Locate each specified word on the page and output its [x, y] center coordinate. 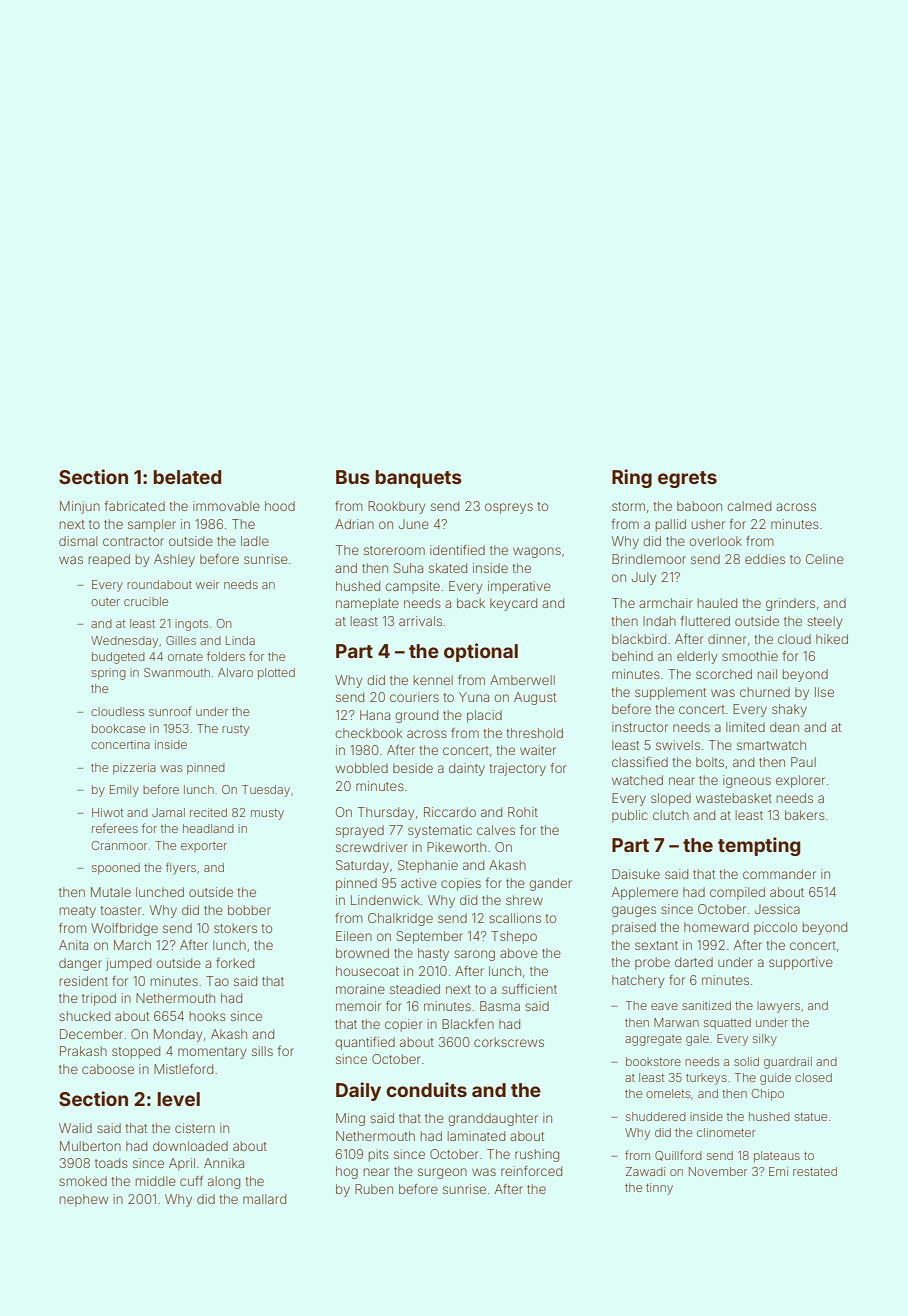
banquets [418, 479]
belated [187, 477]
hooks [208, 1016]
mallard [264, 1199]
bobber [249, 910]
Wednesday [124, 642]
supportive [801, 963]
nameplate [367, 604]
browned [362, 953]
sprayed [360, 831]
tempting [759, 846]
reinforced [531, 1171]
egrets [687, 479]
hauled [717, 603]
